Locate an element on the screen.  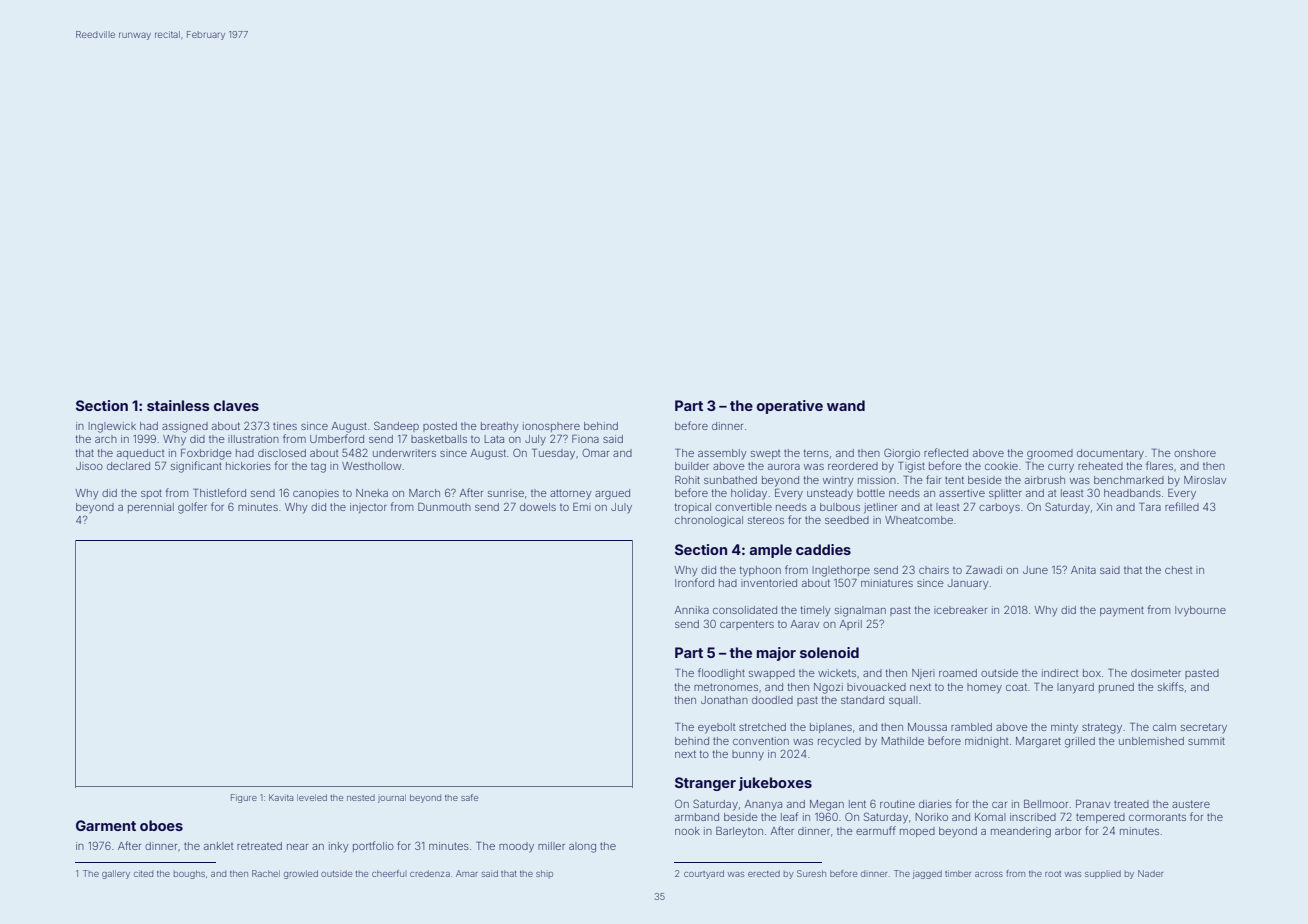
dowels is located at coordinates (538, 507).
